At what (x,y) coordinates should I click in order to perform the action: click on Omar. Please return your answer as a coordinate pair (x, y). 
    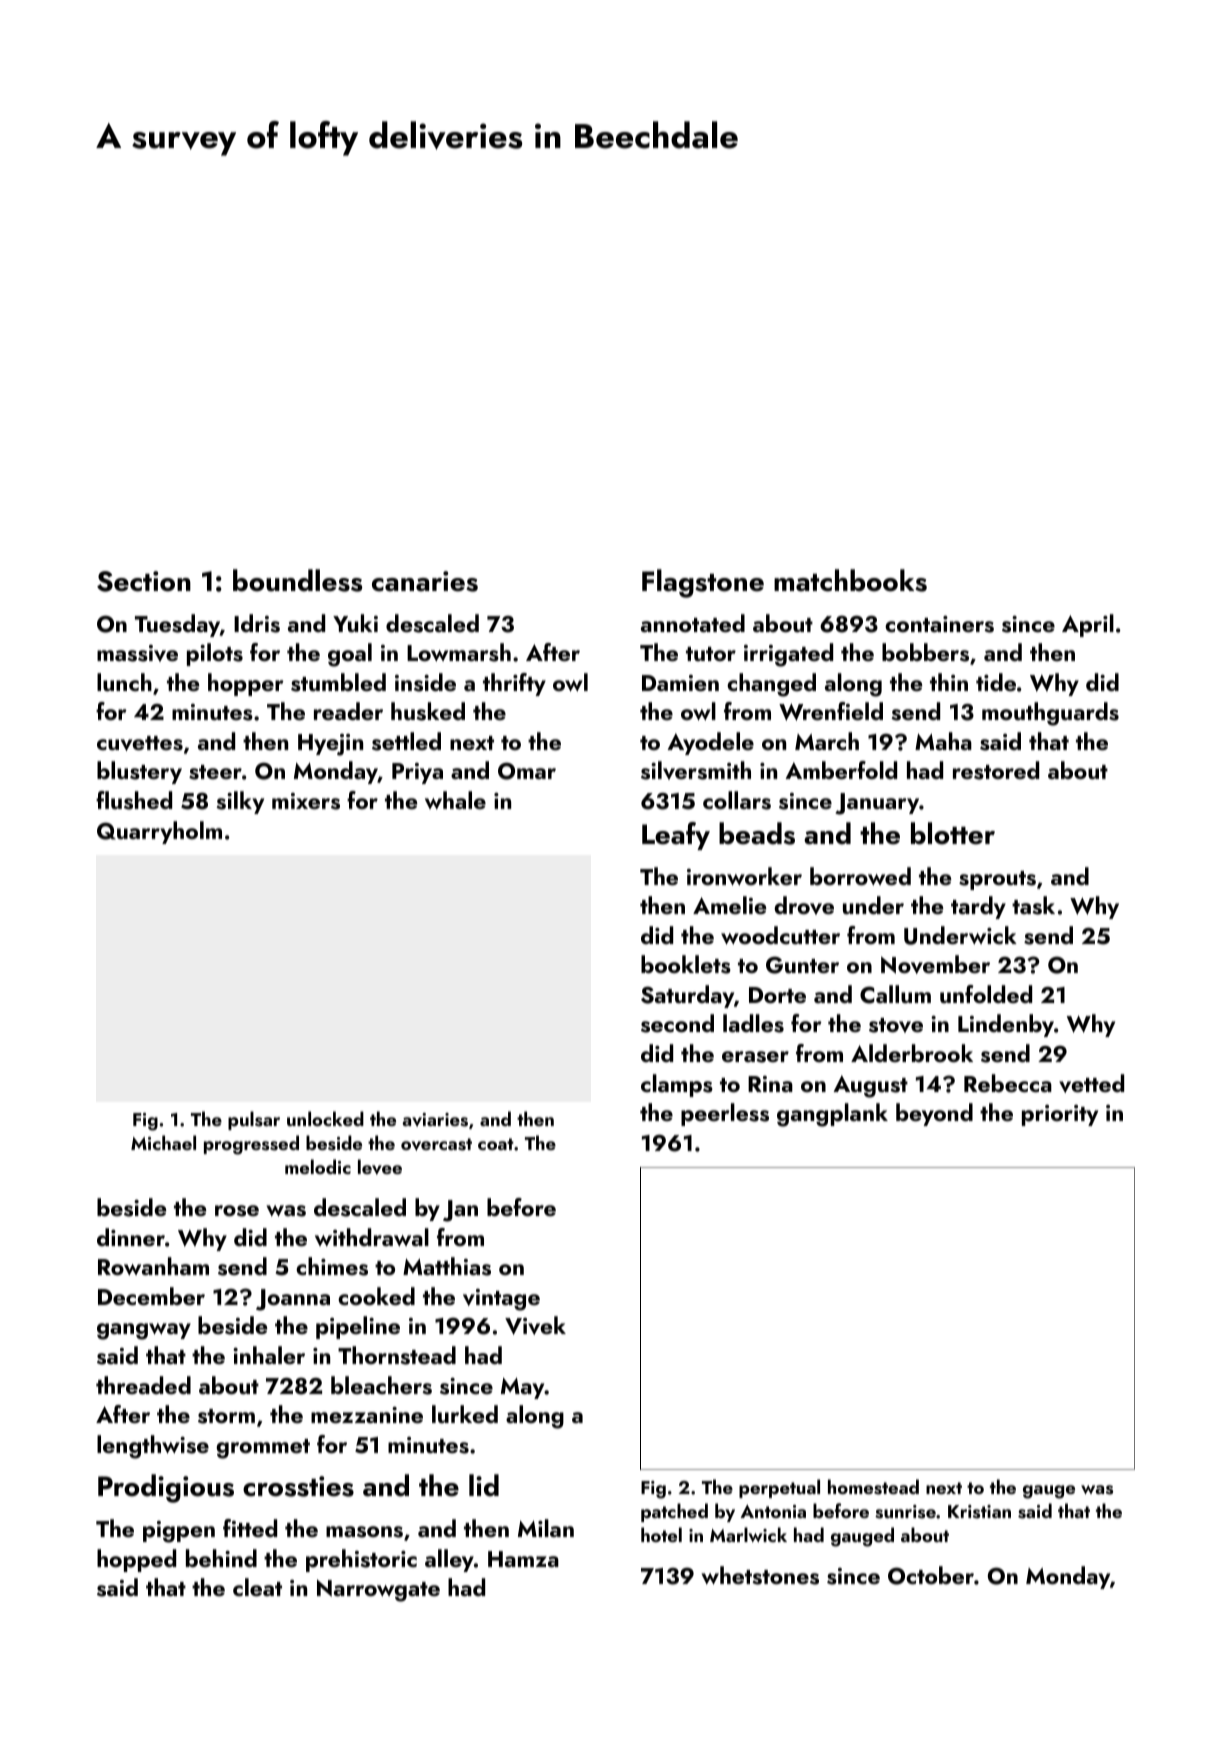
    Looking at the image, I should click on (527, 771).
